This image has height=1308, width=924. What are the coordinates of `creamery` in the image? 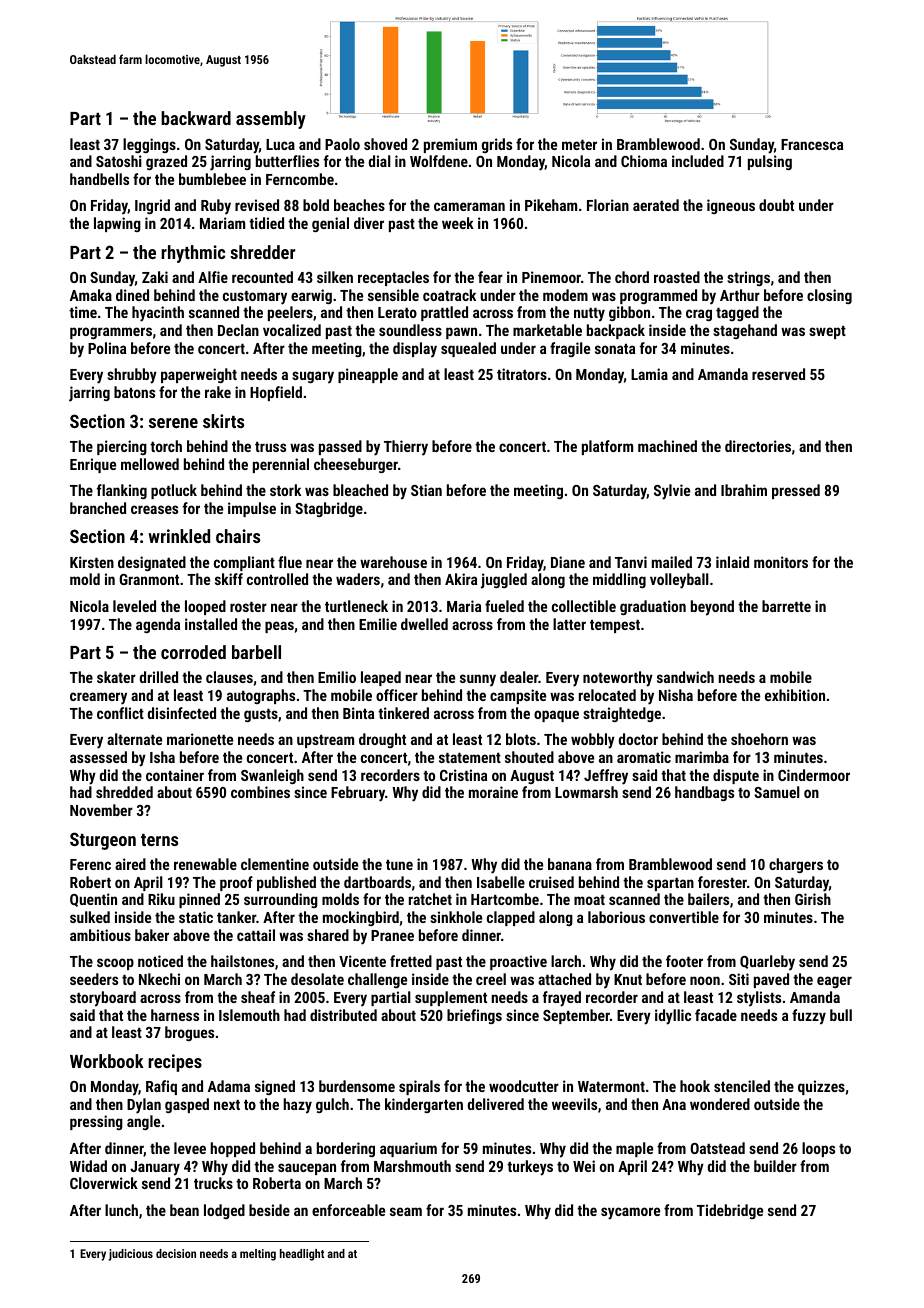 It's located at (98, 698).
